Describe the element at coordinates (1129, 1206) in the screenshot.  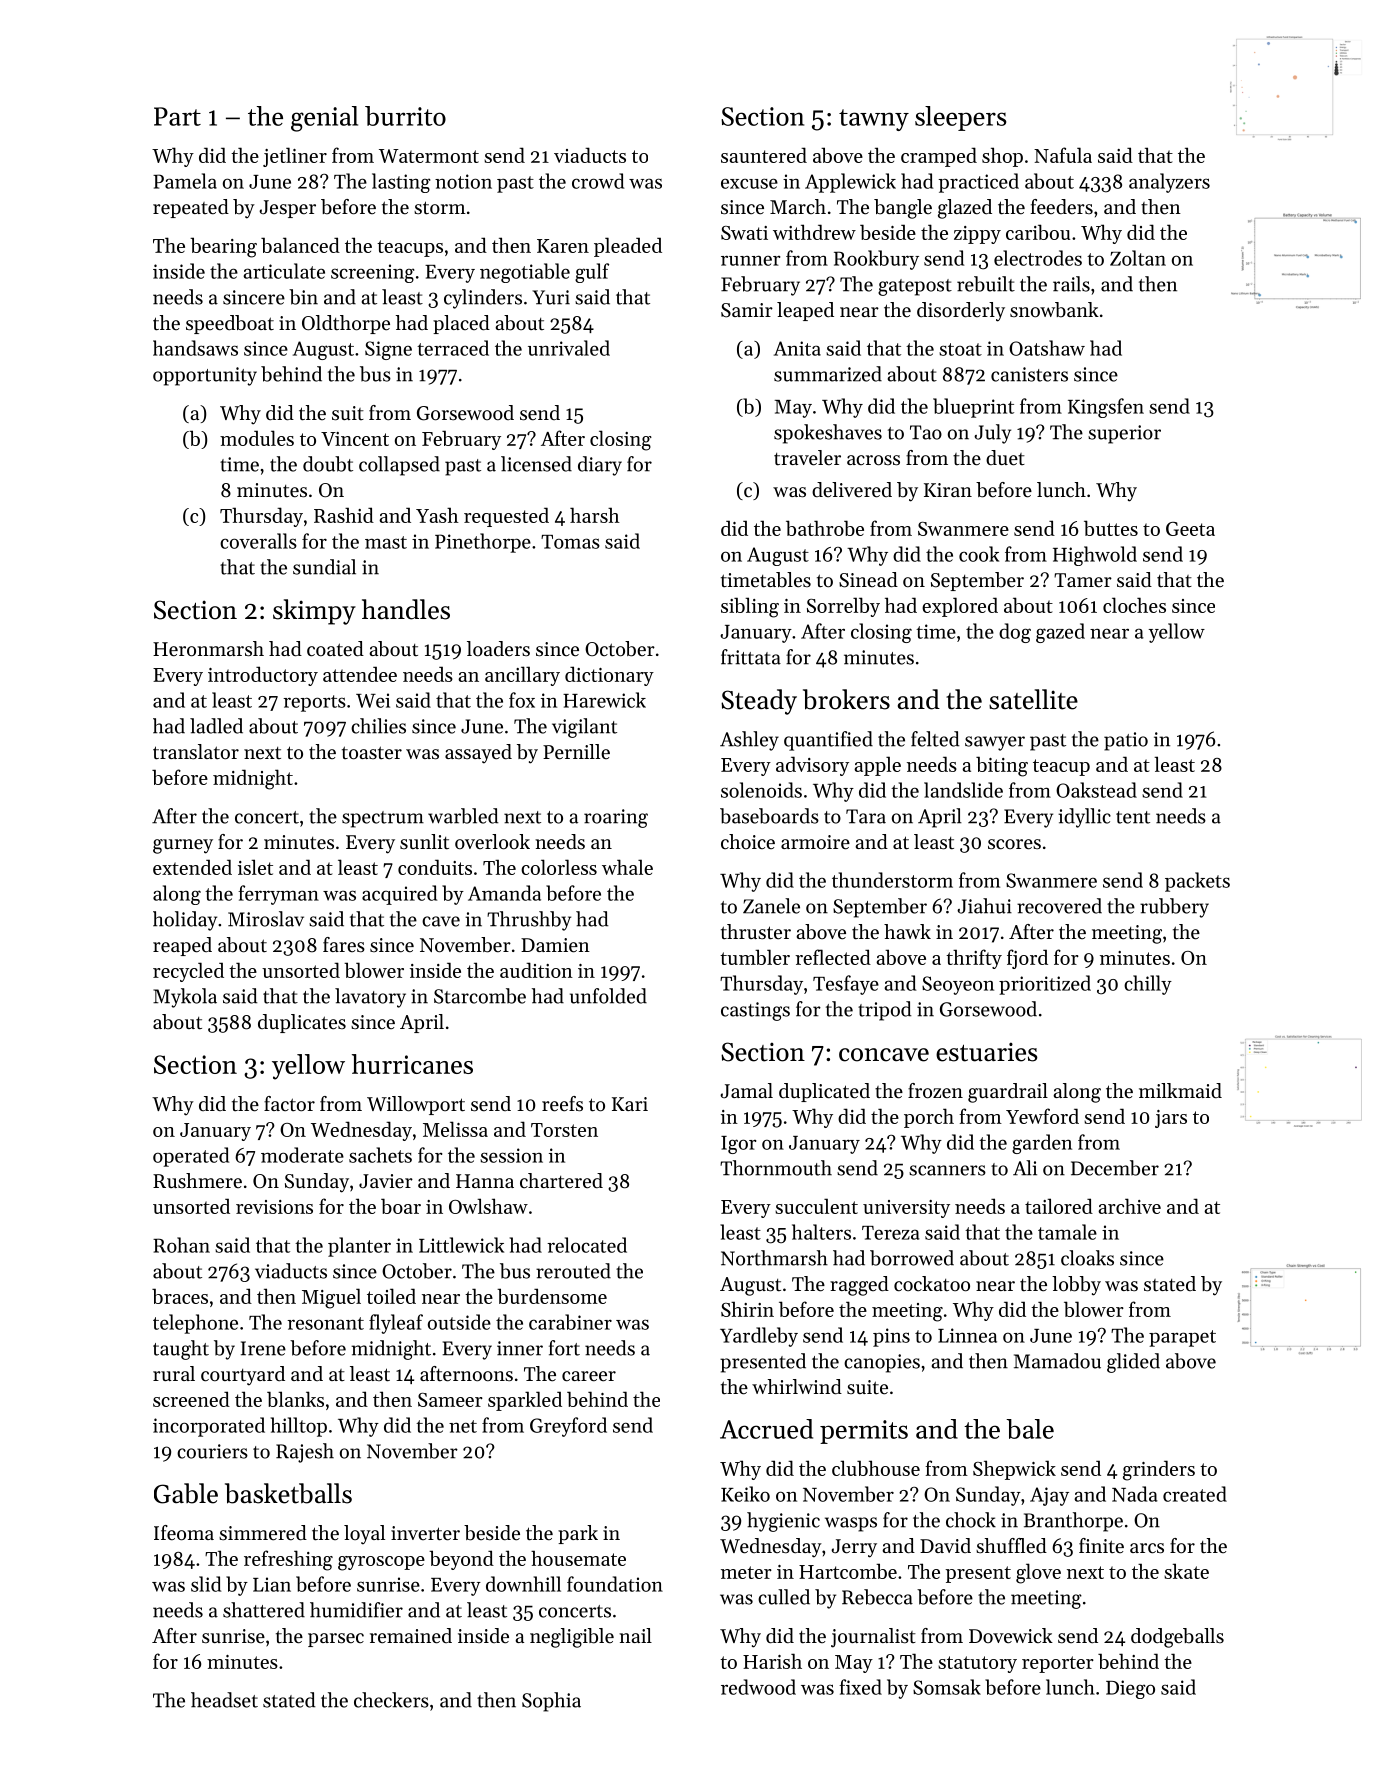
I see `archive` at that location.
